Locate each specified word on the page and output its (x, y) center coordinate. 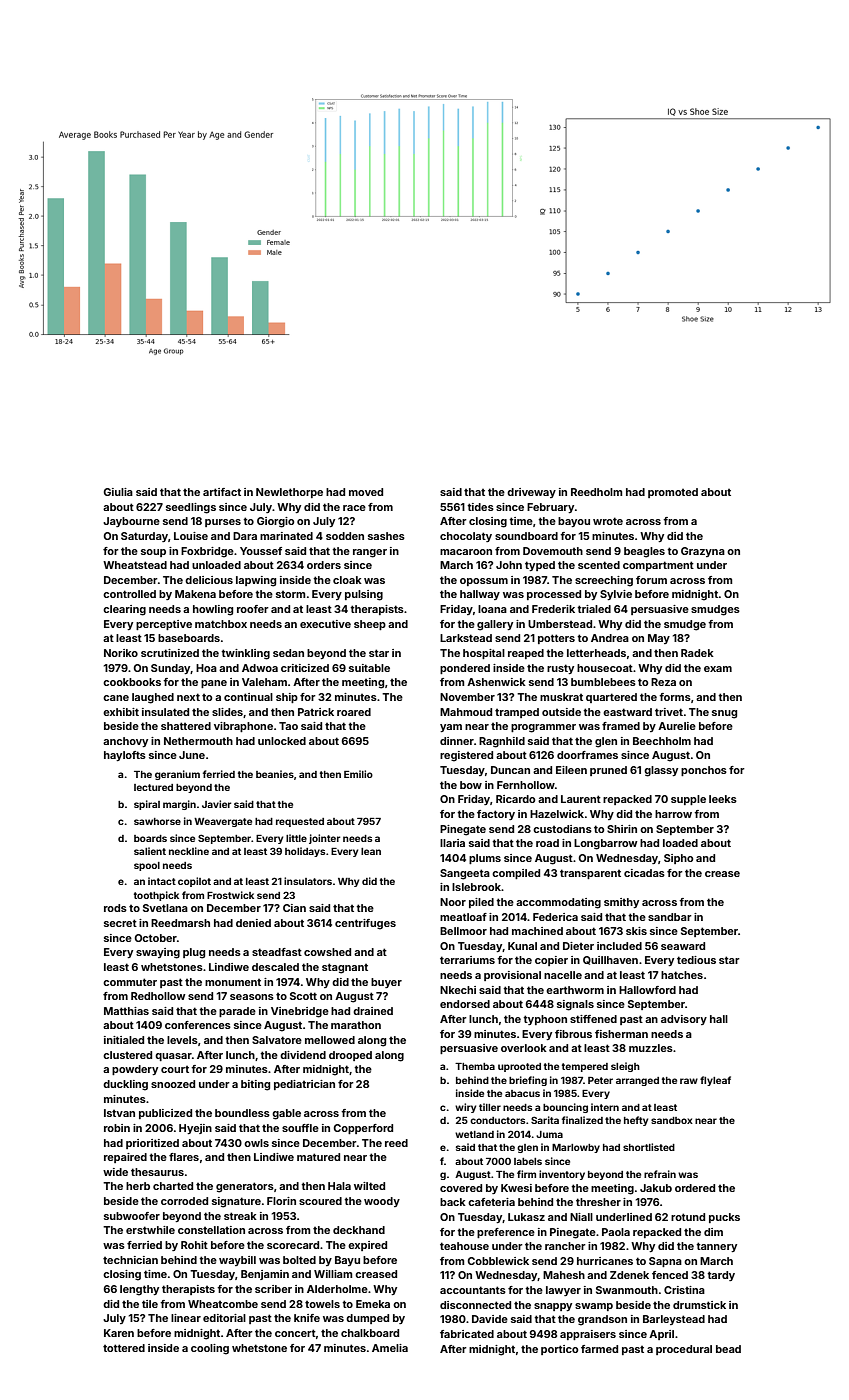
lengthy (139, 1290)
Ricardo (515, 799)
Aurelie (677, 726)
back (453, 1202)
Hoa (206, 668)
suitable (369, 668)
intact (162, 881)
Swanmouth (627, 1290)
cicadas (644, 873)
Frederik (553, 609)
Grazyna (703, 552)
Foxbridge (207, 552)
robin (117, 1128)
